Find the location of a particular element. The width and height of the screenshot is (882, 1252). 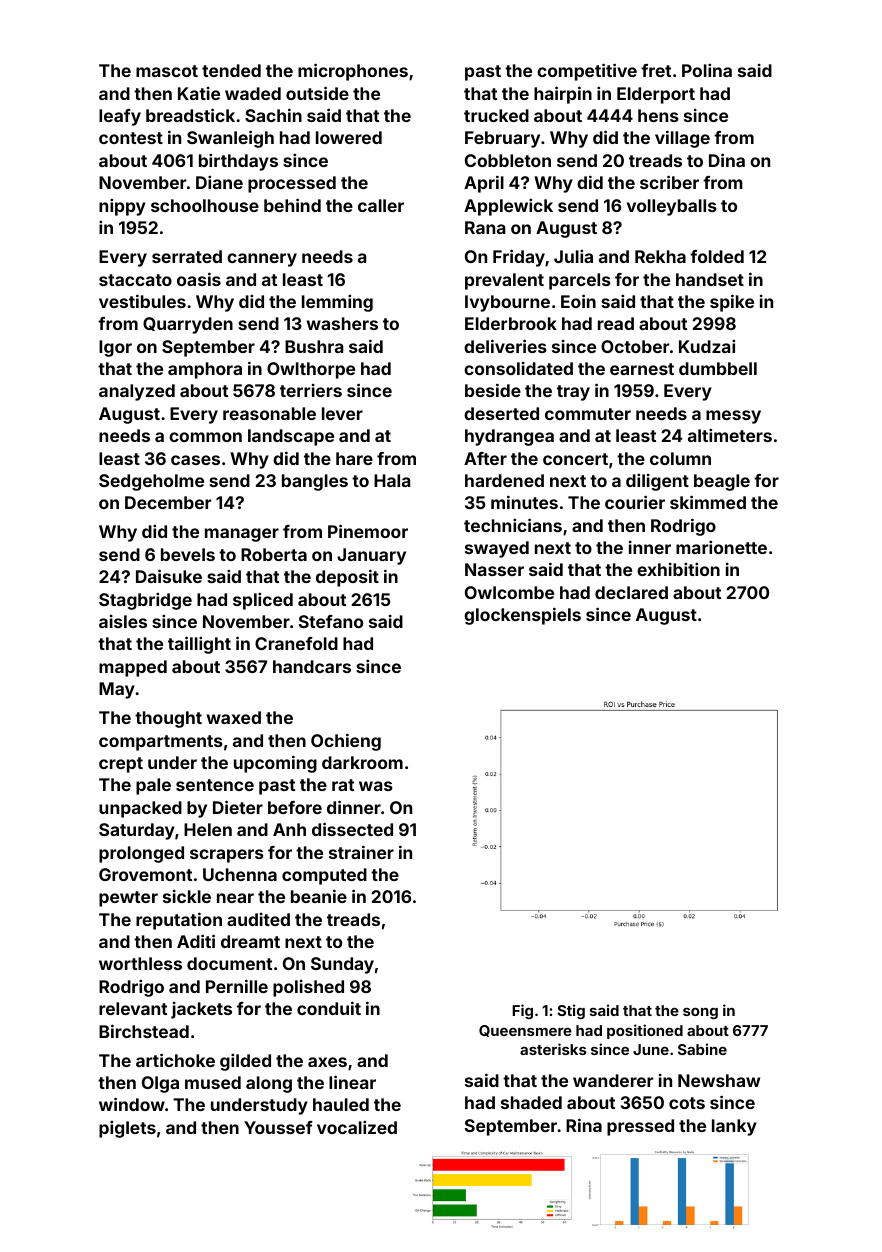

exhibition is located at coordinates (678, 569).
